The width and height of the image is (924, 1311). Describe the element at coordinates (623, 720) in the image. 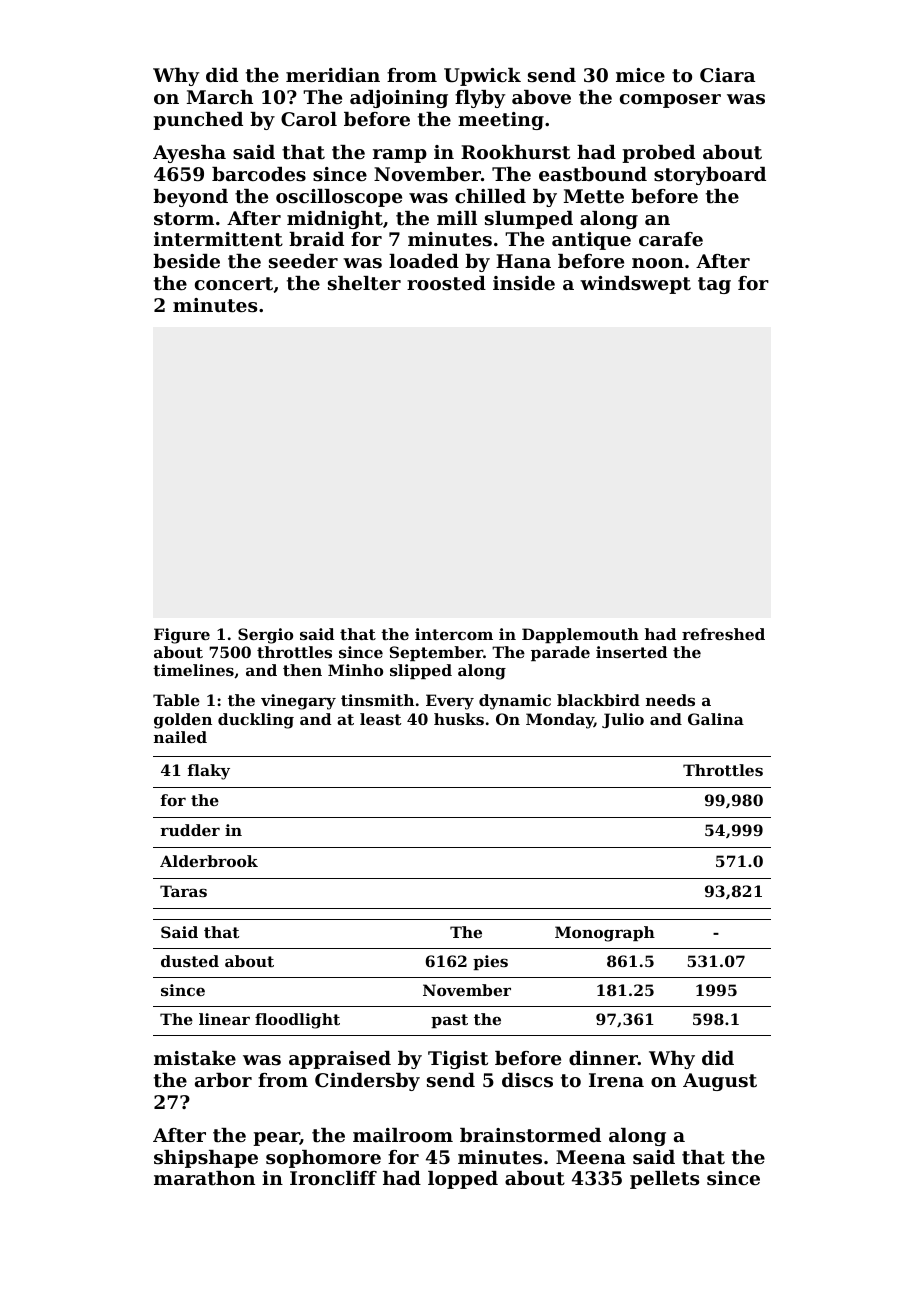

I see `Julio` at that location.
